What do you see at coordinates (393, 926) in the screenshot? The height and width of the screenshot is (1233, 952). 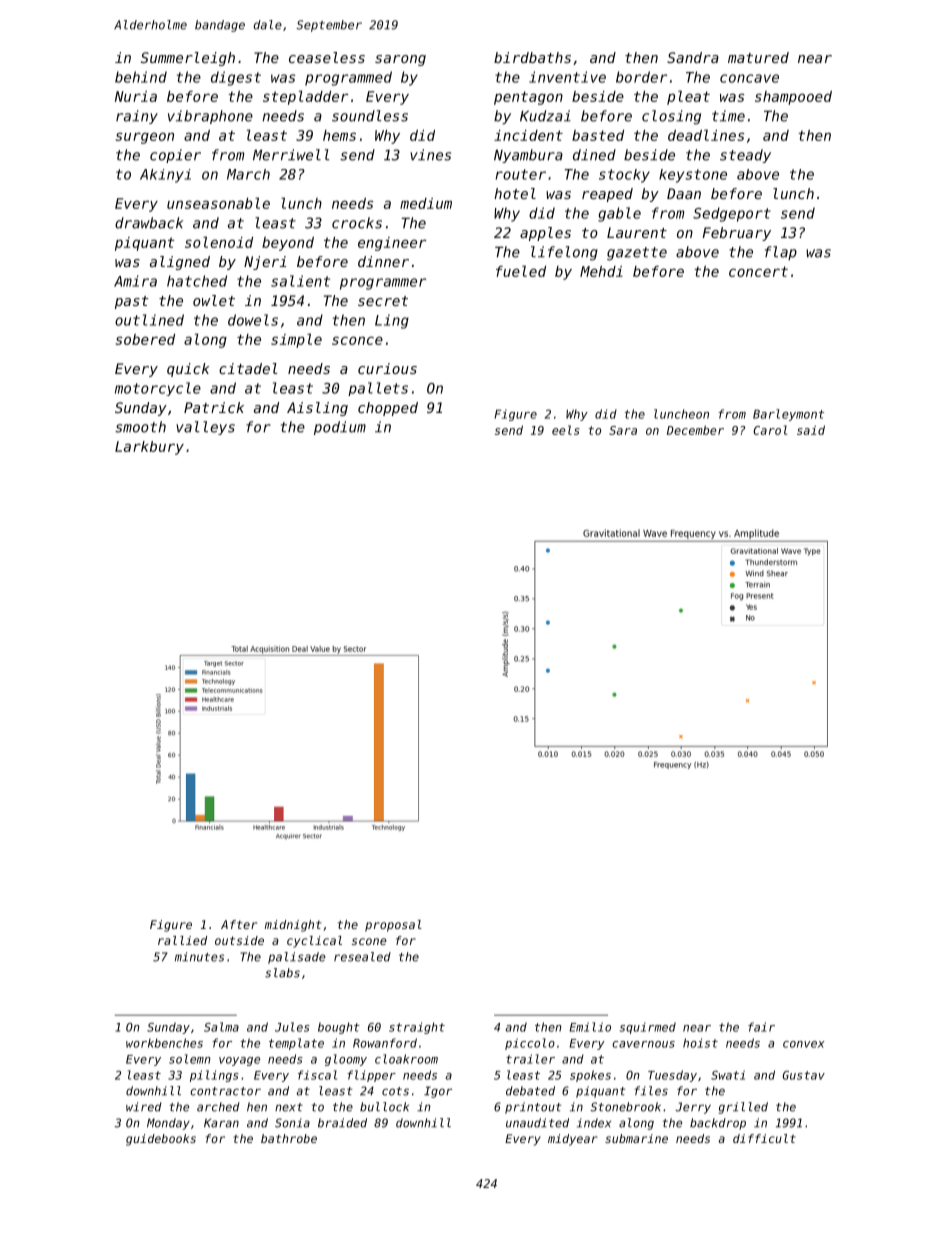 I see `proposal` at bounding box center [393, 926].
